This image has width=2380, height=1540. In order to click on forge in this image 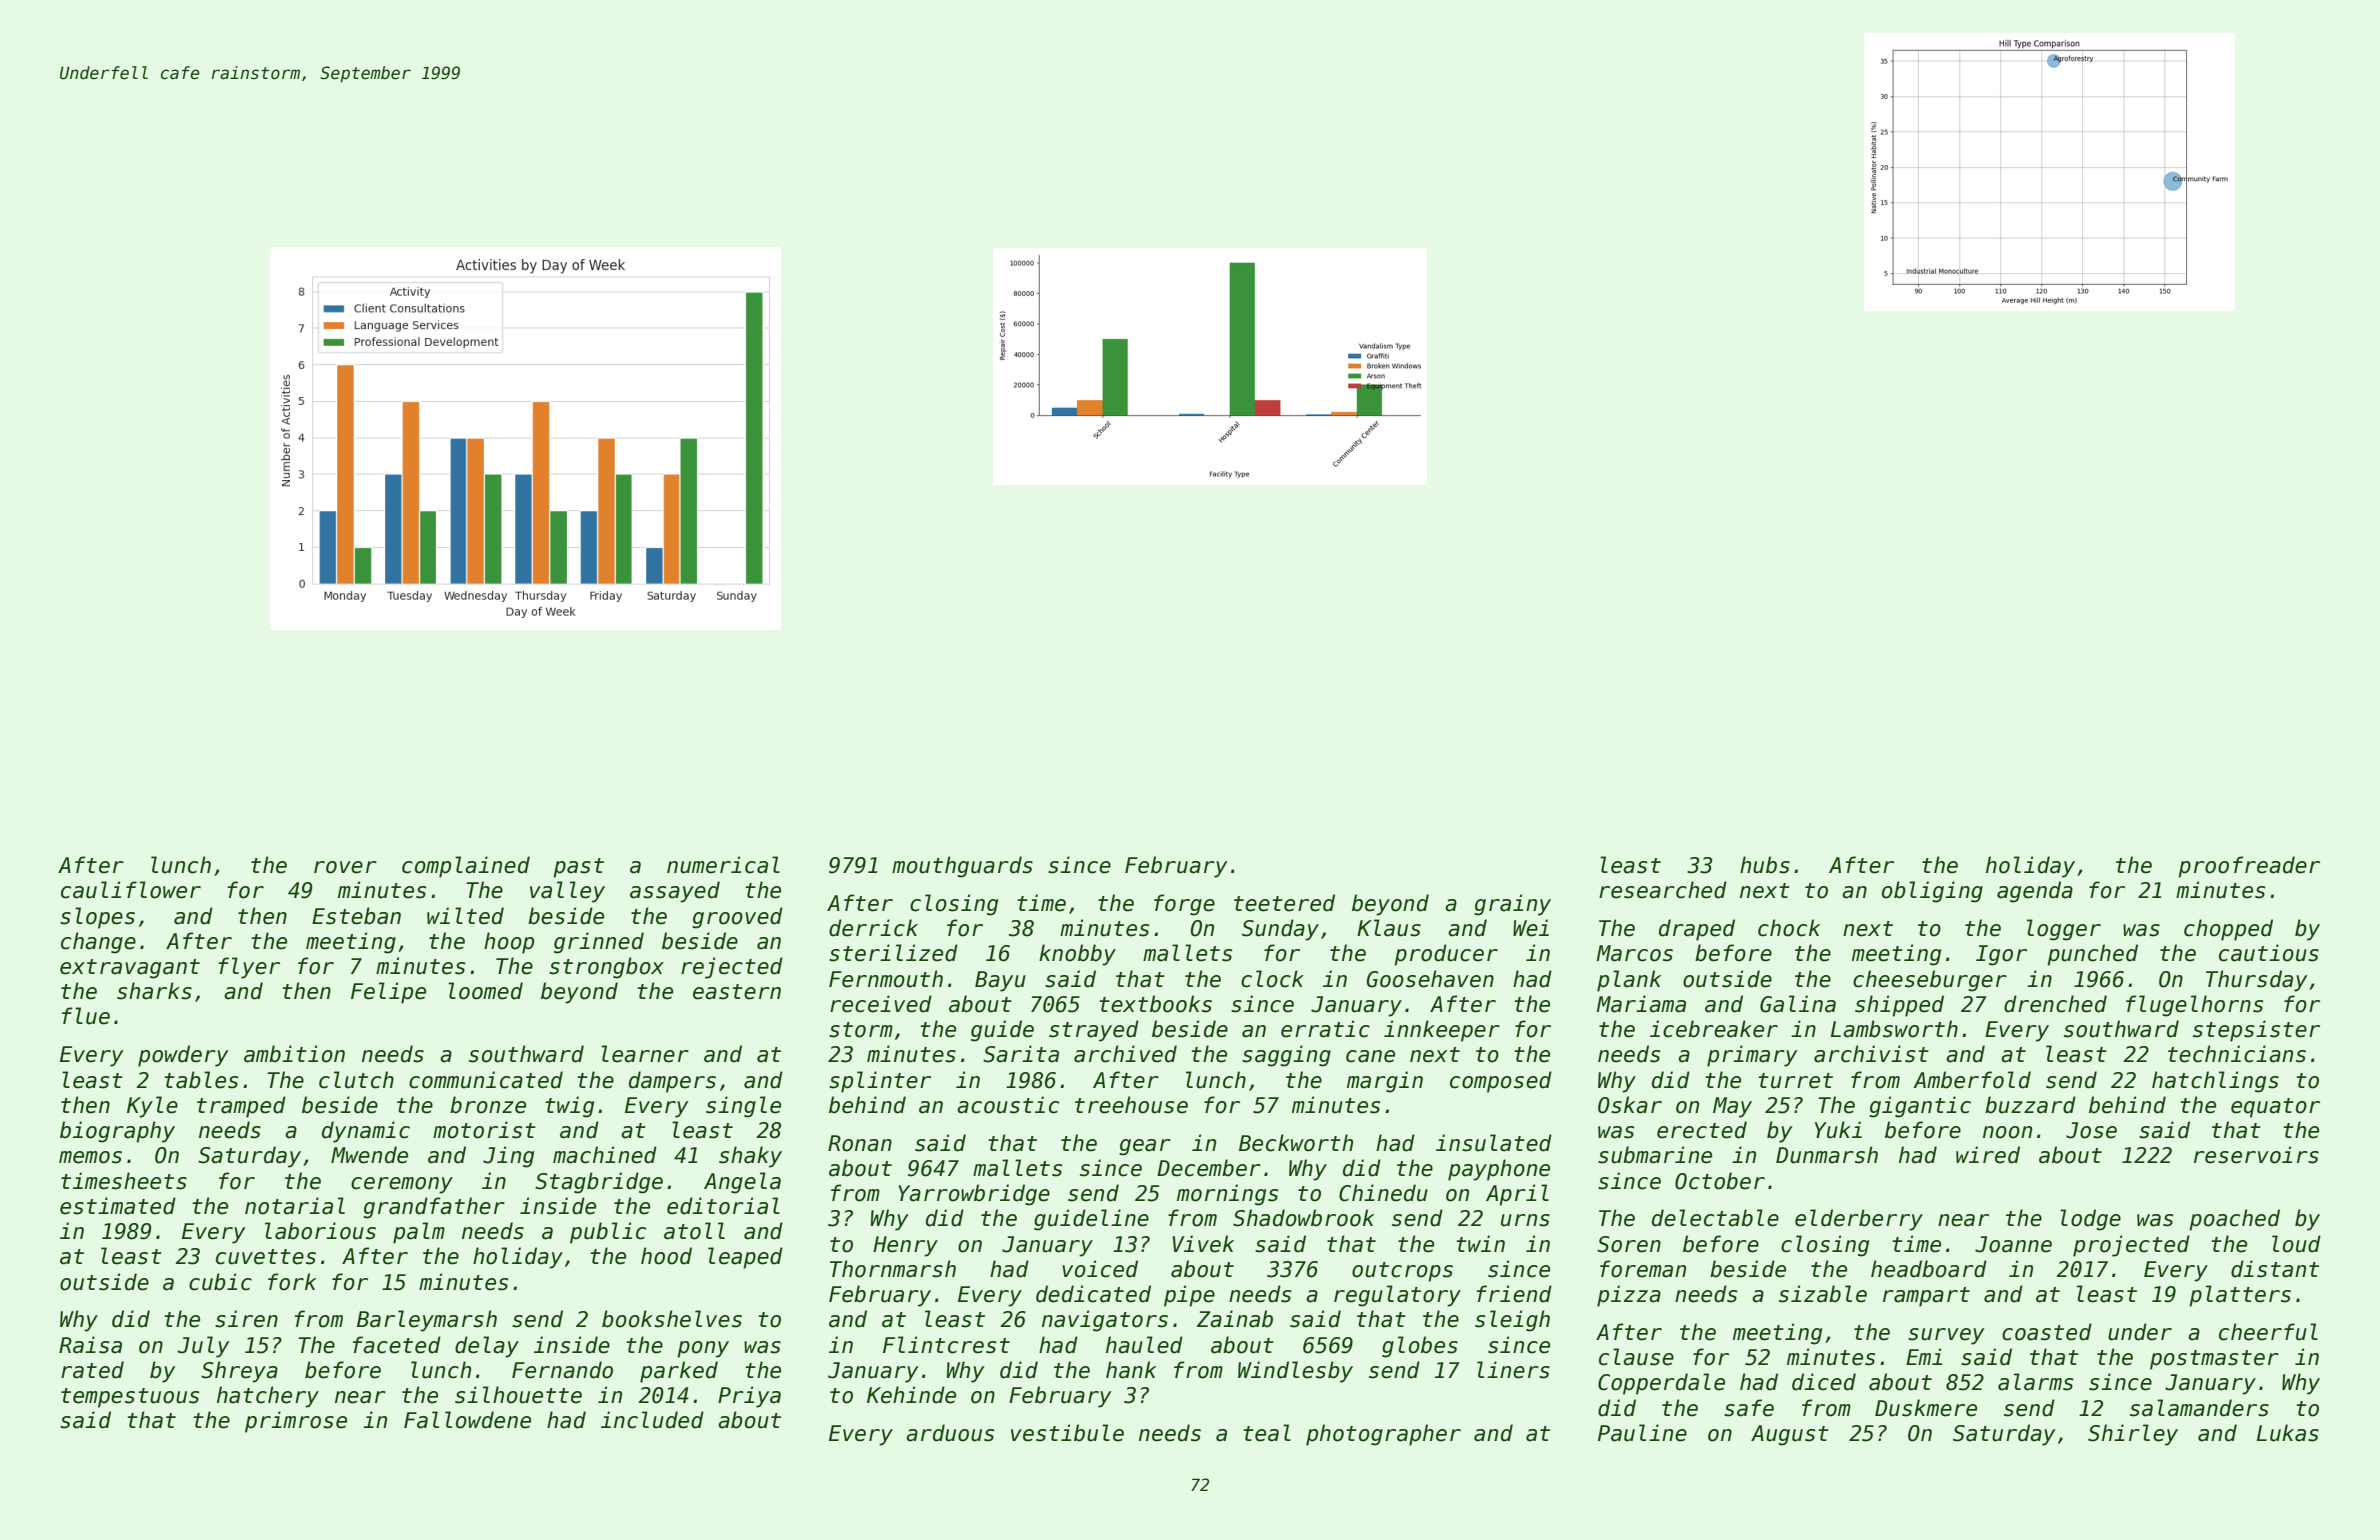, I will do `click(1184, 905)`.
